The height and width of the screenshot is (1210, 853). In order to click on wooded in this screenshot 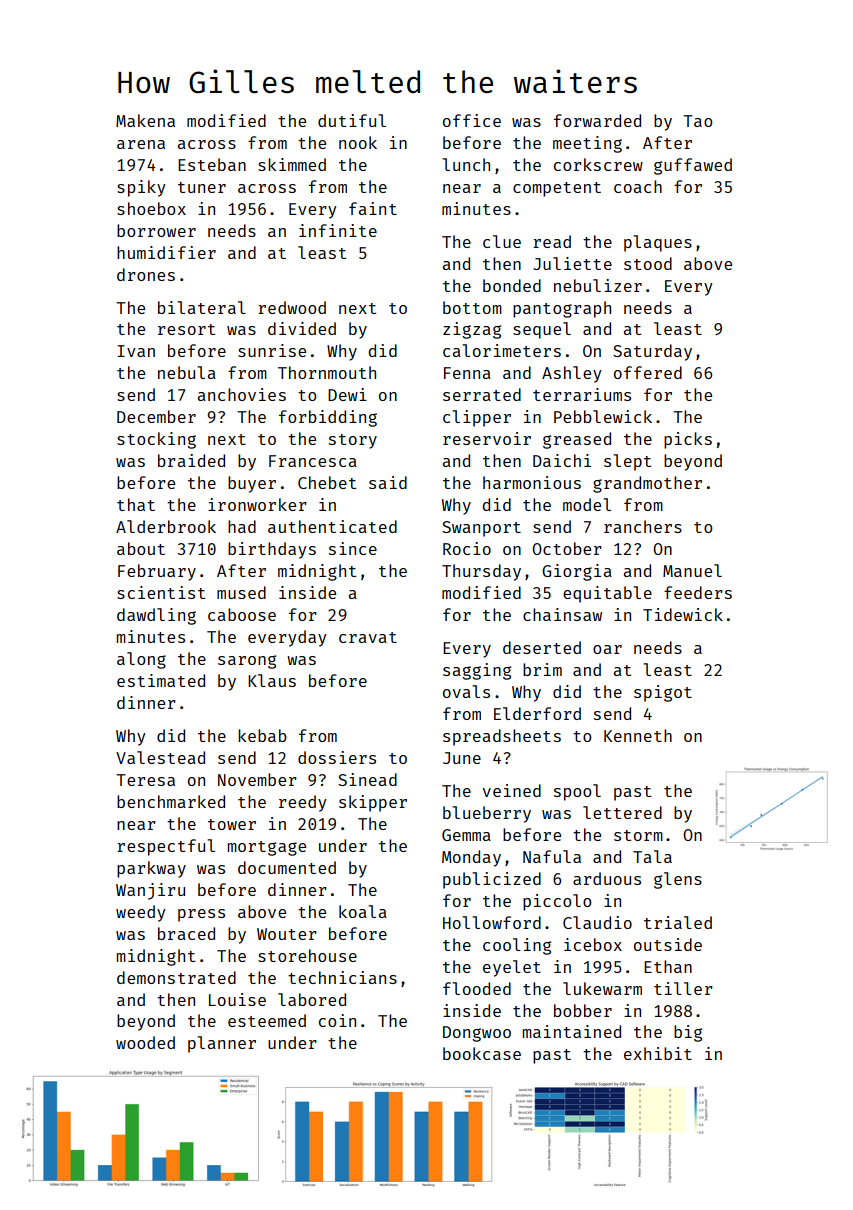, I will do `click(145, 1042)`.
